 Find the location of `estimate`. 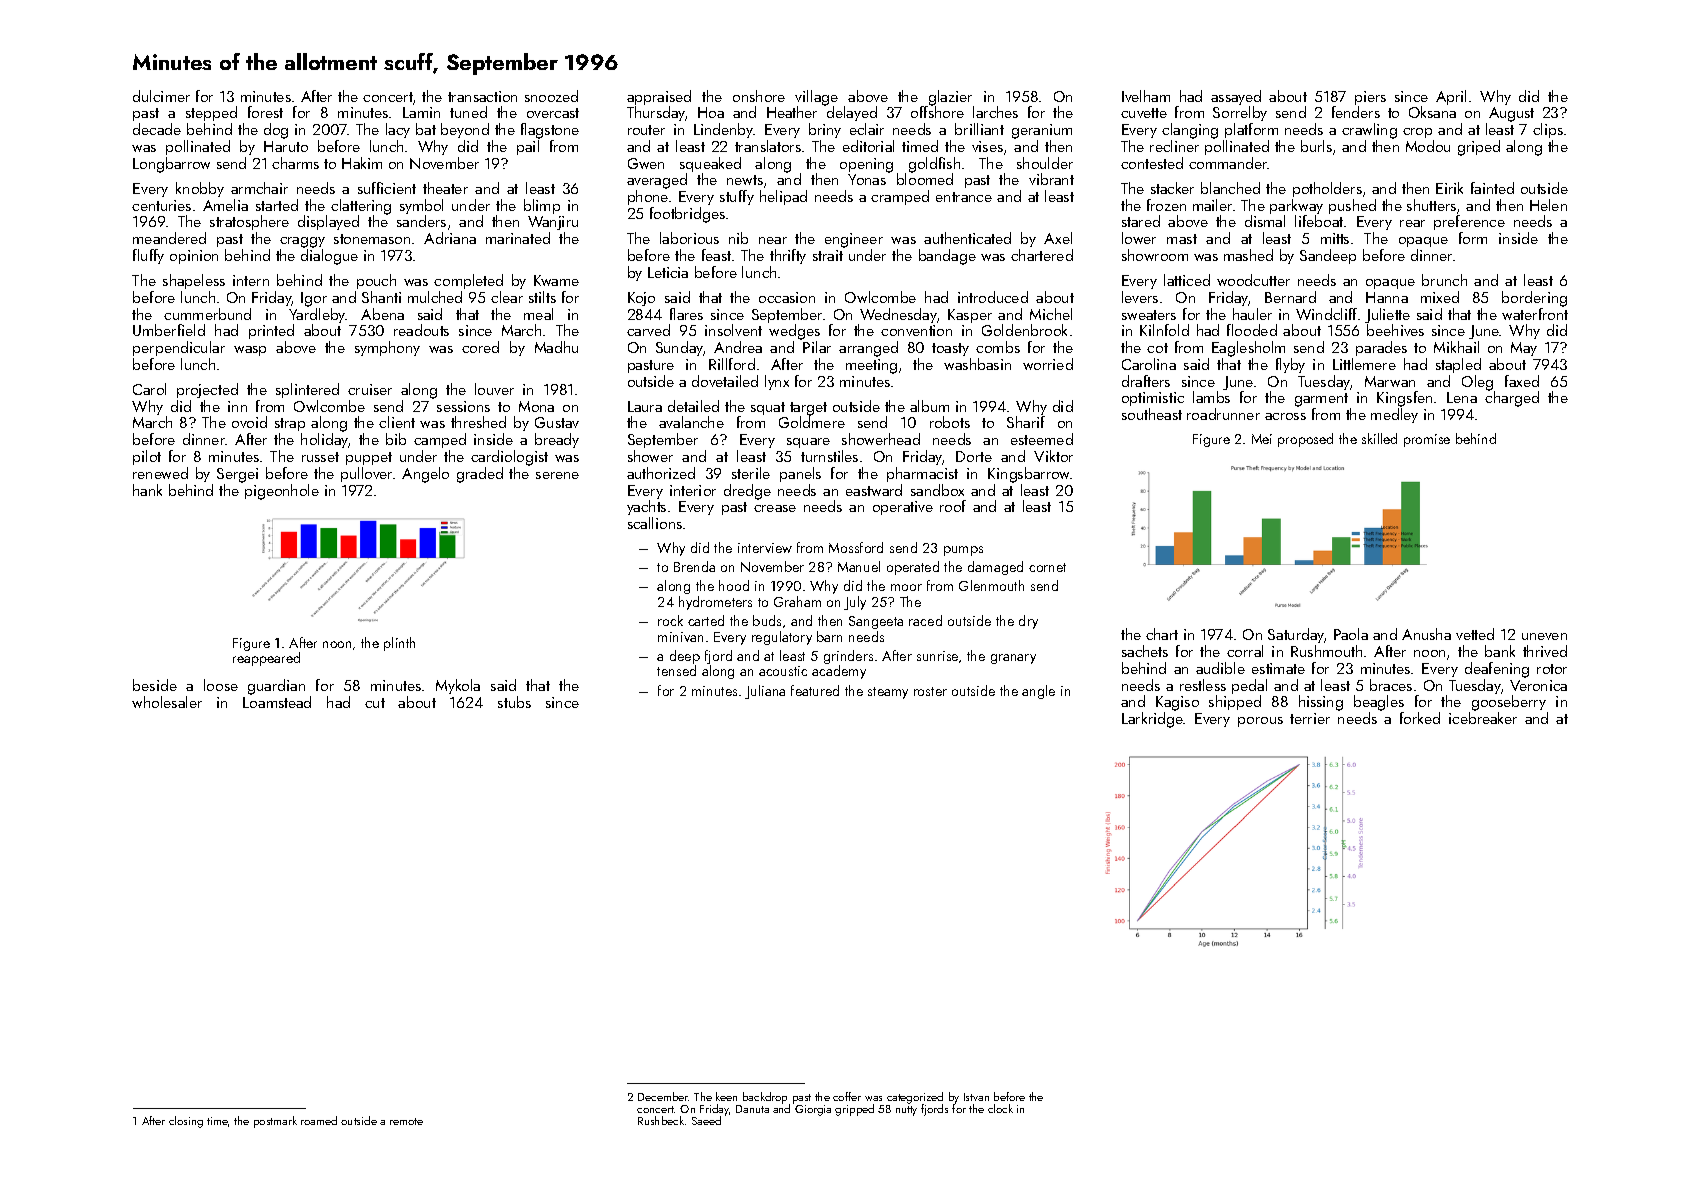

estimate is located at coordinates (1278, 668).
